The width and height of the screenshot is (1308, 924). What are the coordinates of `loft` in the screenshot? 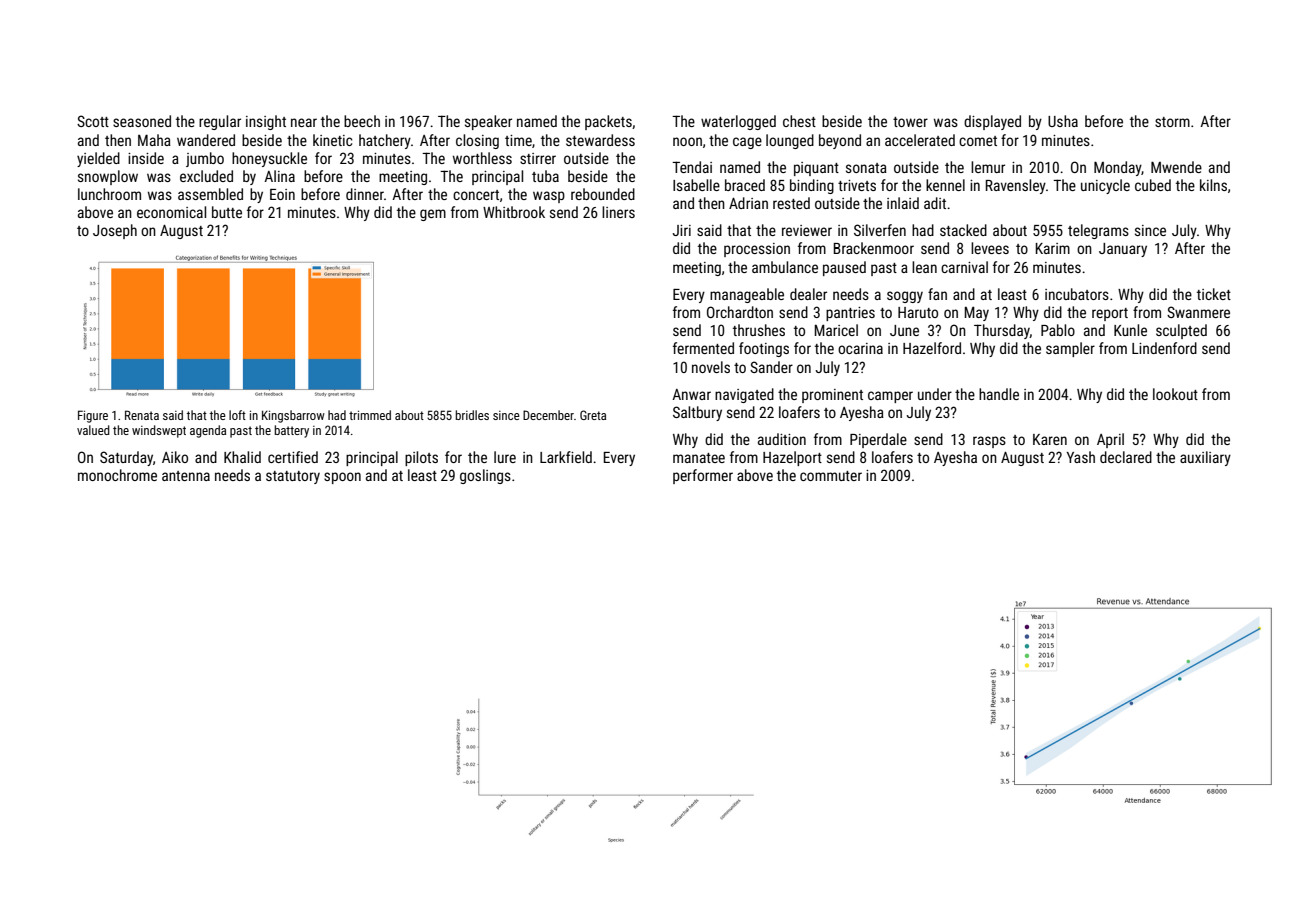 It's located at (237, 415).
